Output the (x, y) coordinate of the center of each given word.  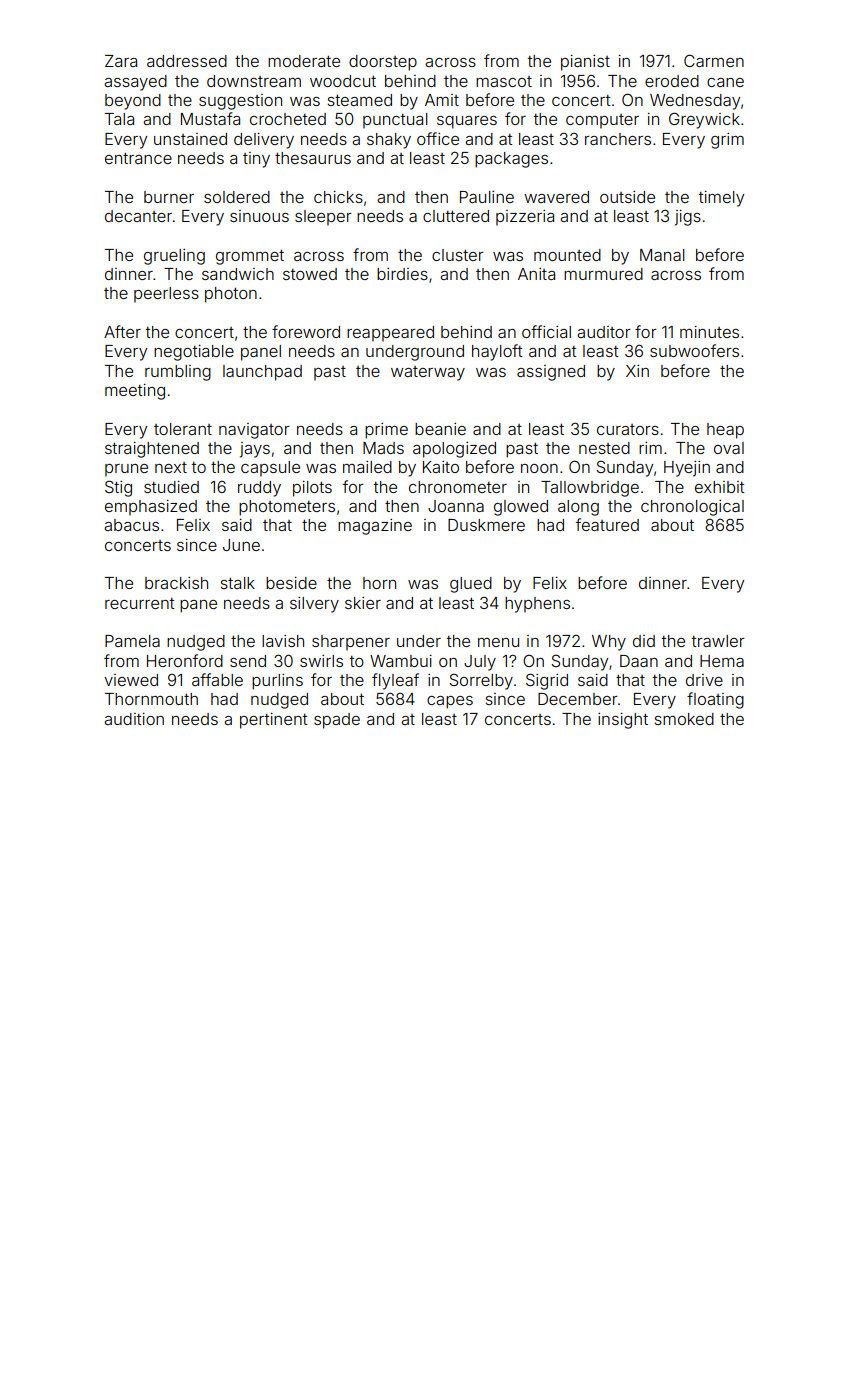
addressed (187, 61)
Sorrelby (481, 681)
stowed (310, 274)
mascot (504, 81)
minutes (709, 332)
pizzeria (525, 218)
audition (134, 719)
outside (627, 197)
